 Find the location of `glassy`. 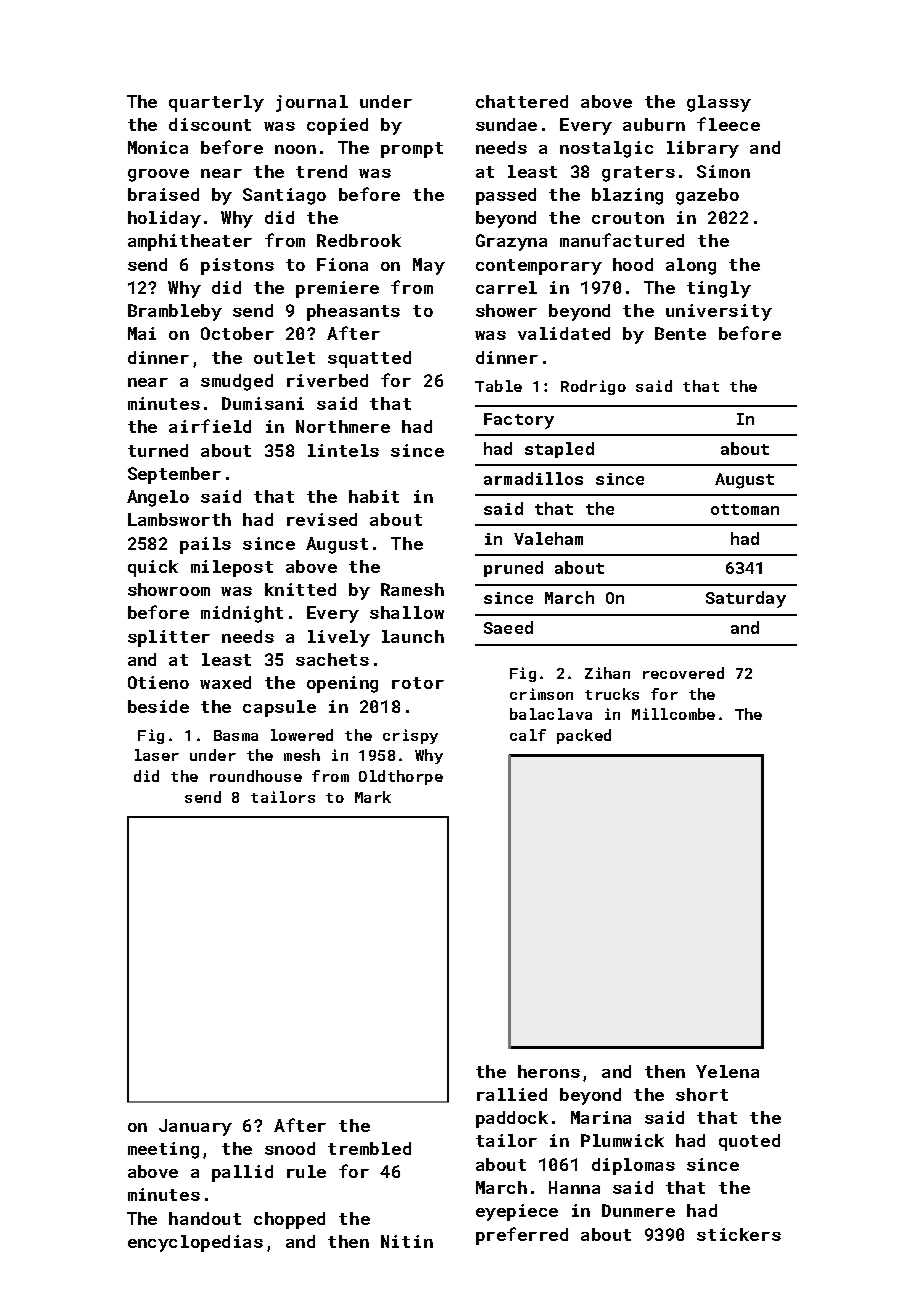

glassy is located at coordinates (719, 103).
